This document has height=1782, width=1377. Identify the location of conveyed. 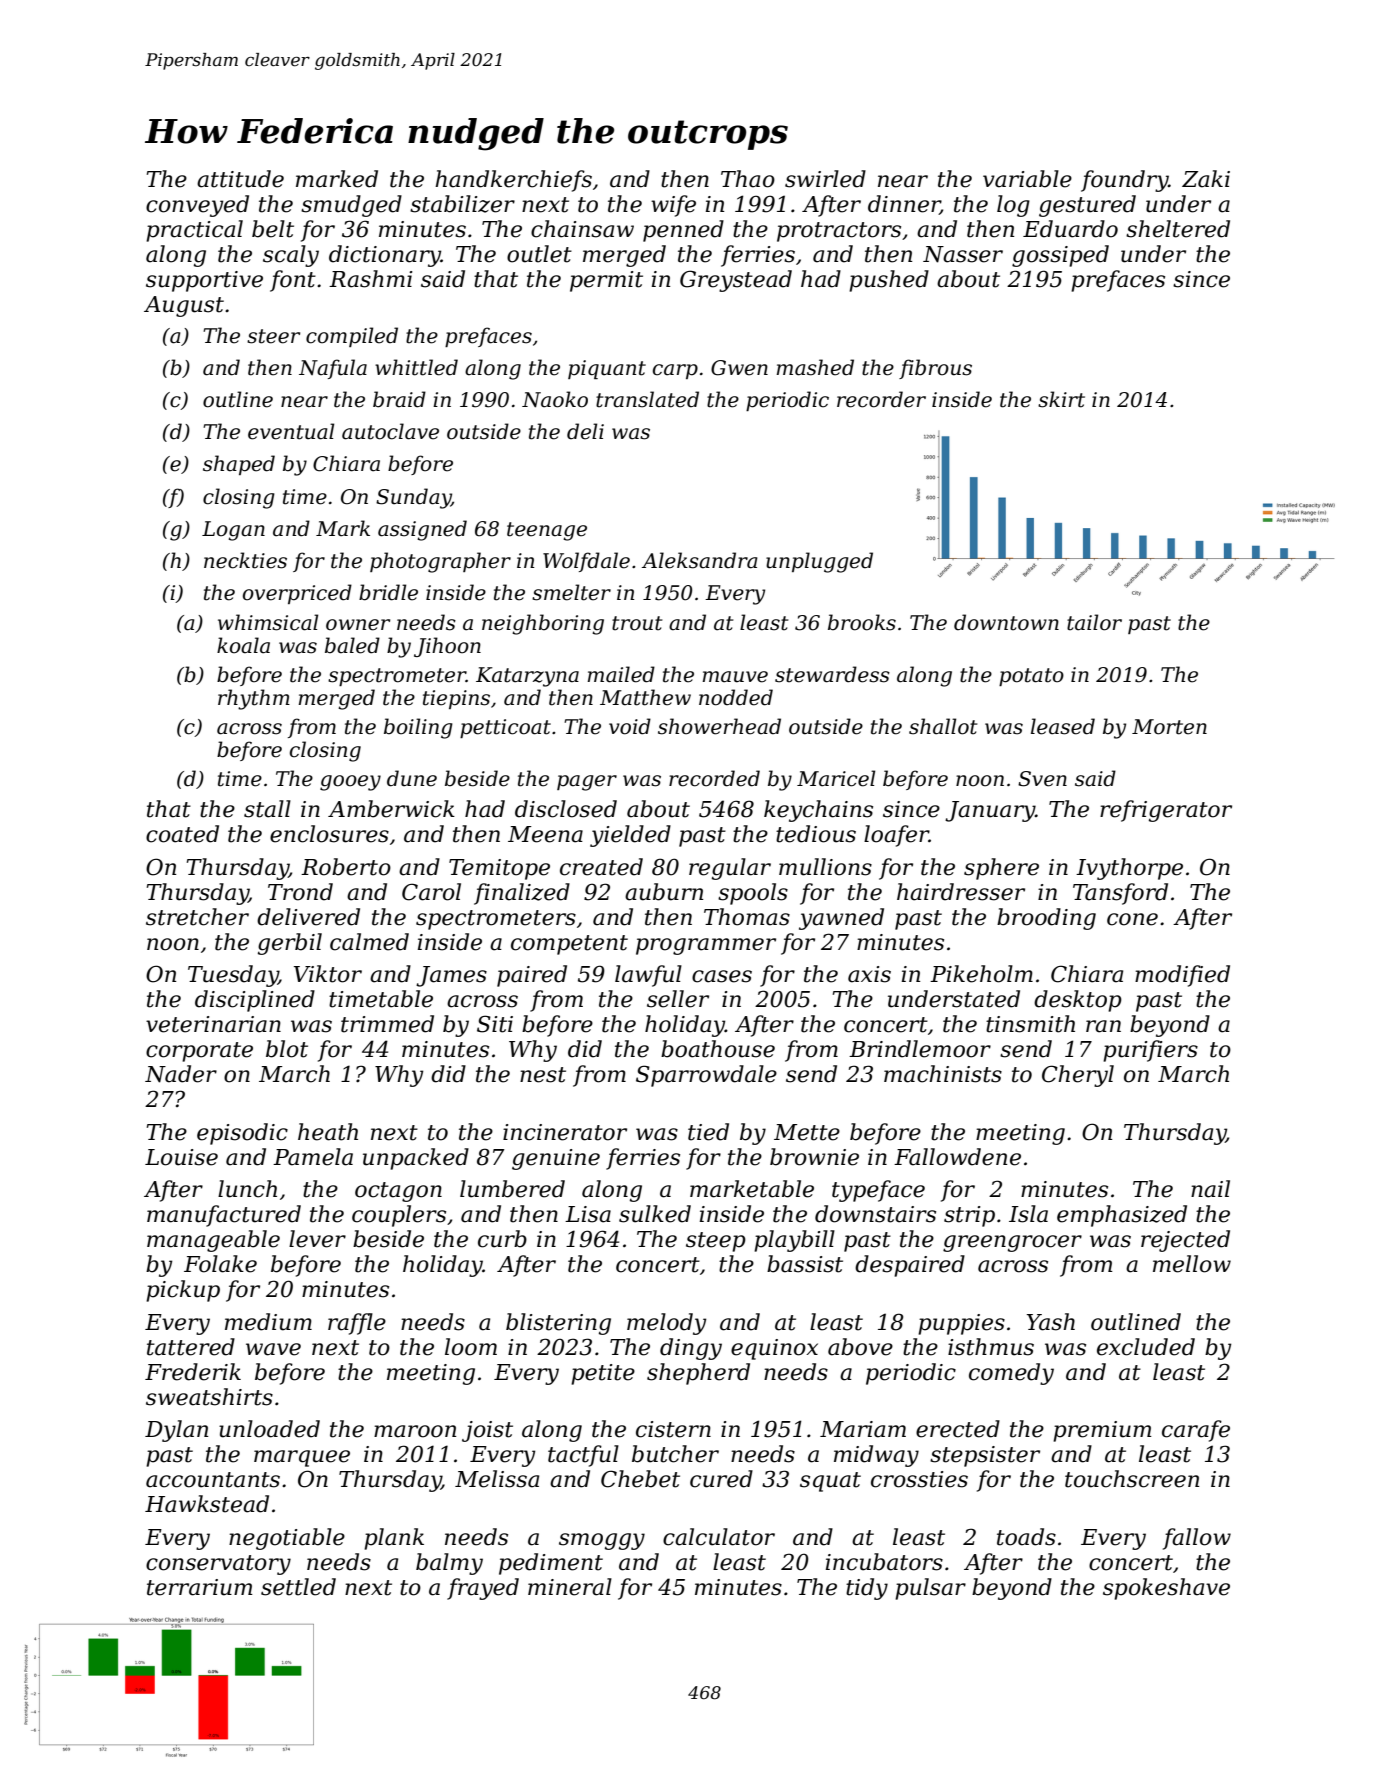
(197, 206).
